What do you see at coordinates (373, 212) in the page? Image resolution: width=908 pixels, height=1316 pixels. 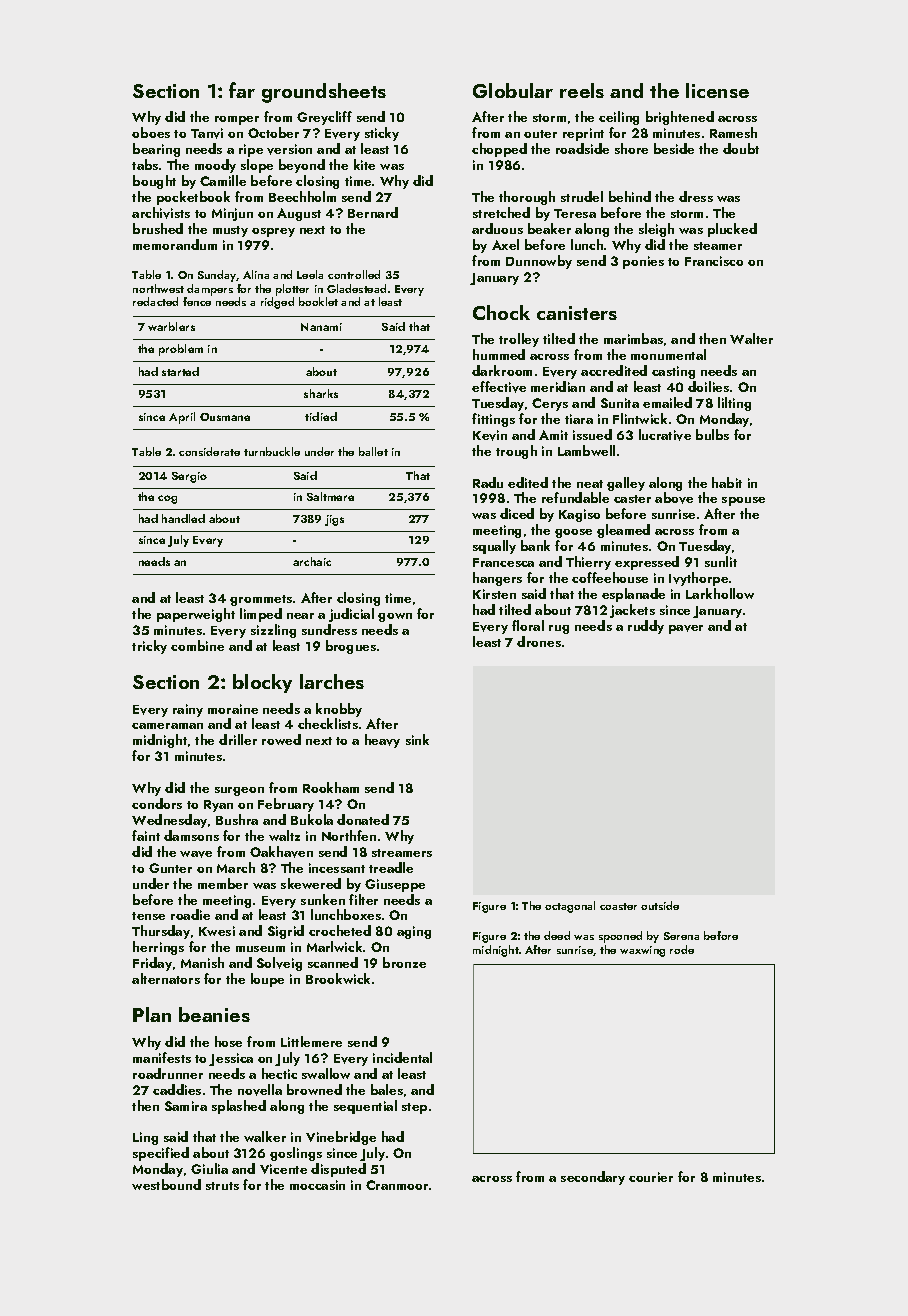 I see `Bernard` at bounding box center [373, 212].
